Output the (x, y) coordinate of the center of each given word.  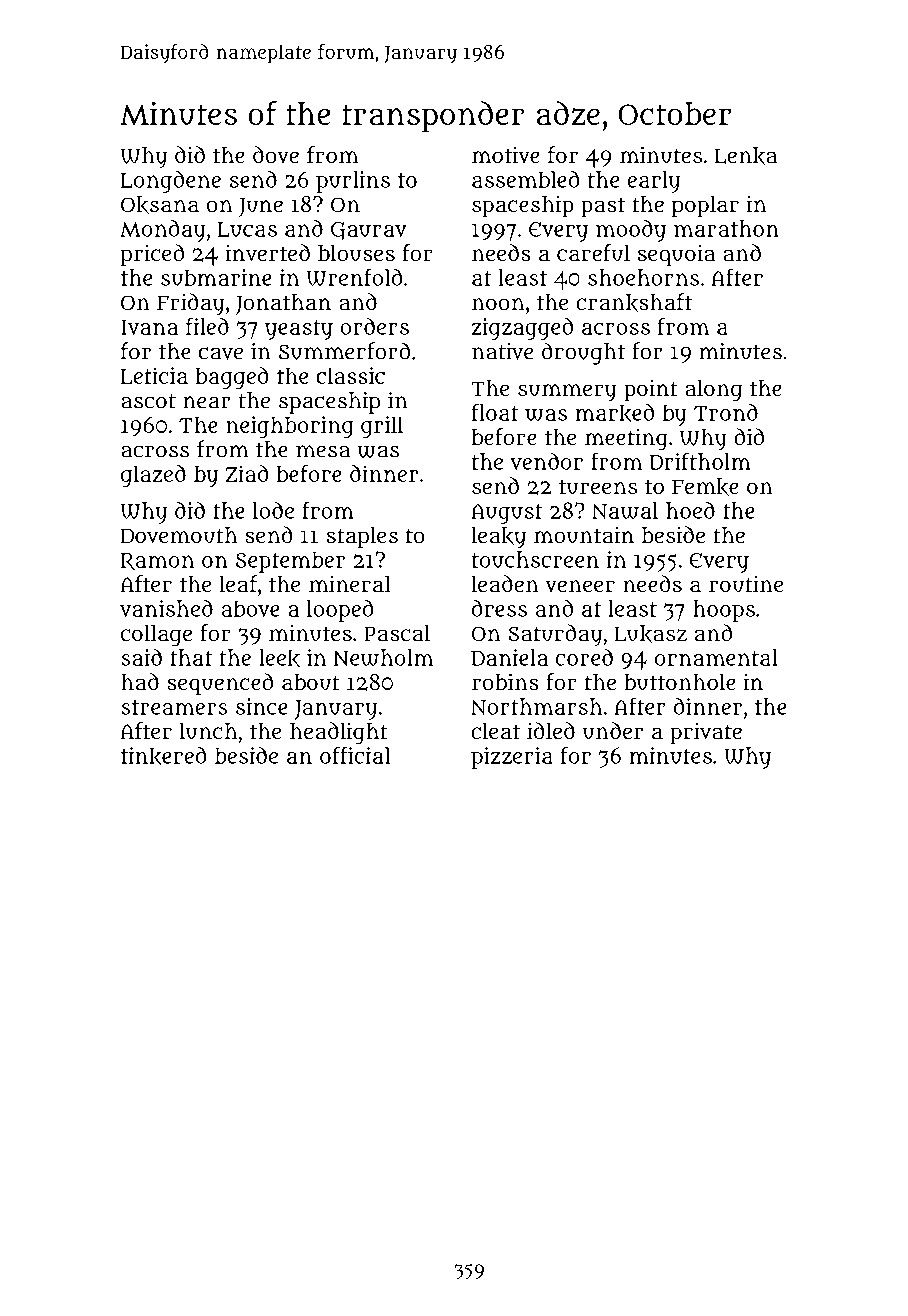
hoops (724, 611)
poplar (705, 207)
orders (374, 326)
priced (152, 255)
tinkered (164, 756)
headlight (339, 733)
